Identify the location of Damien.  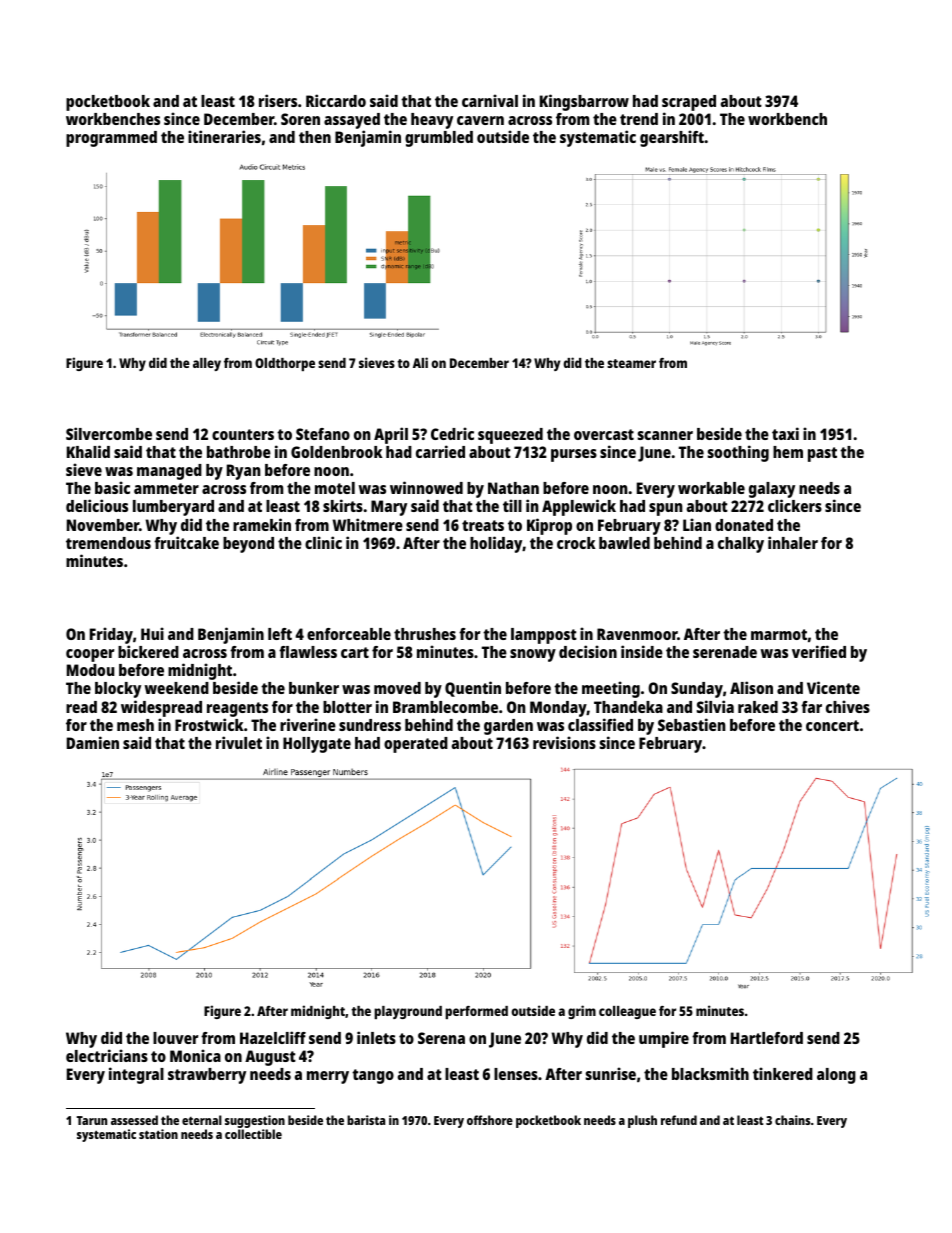
(93, 742).
